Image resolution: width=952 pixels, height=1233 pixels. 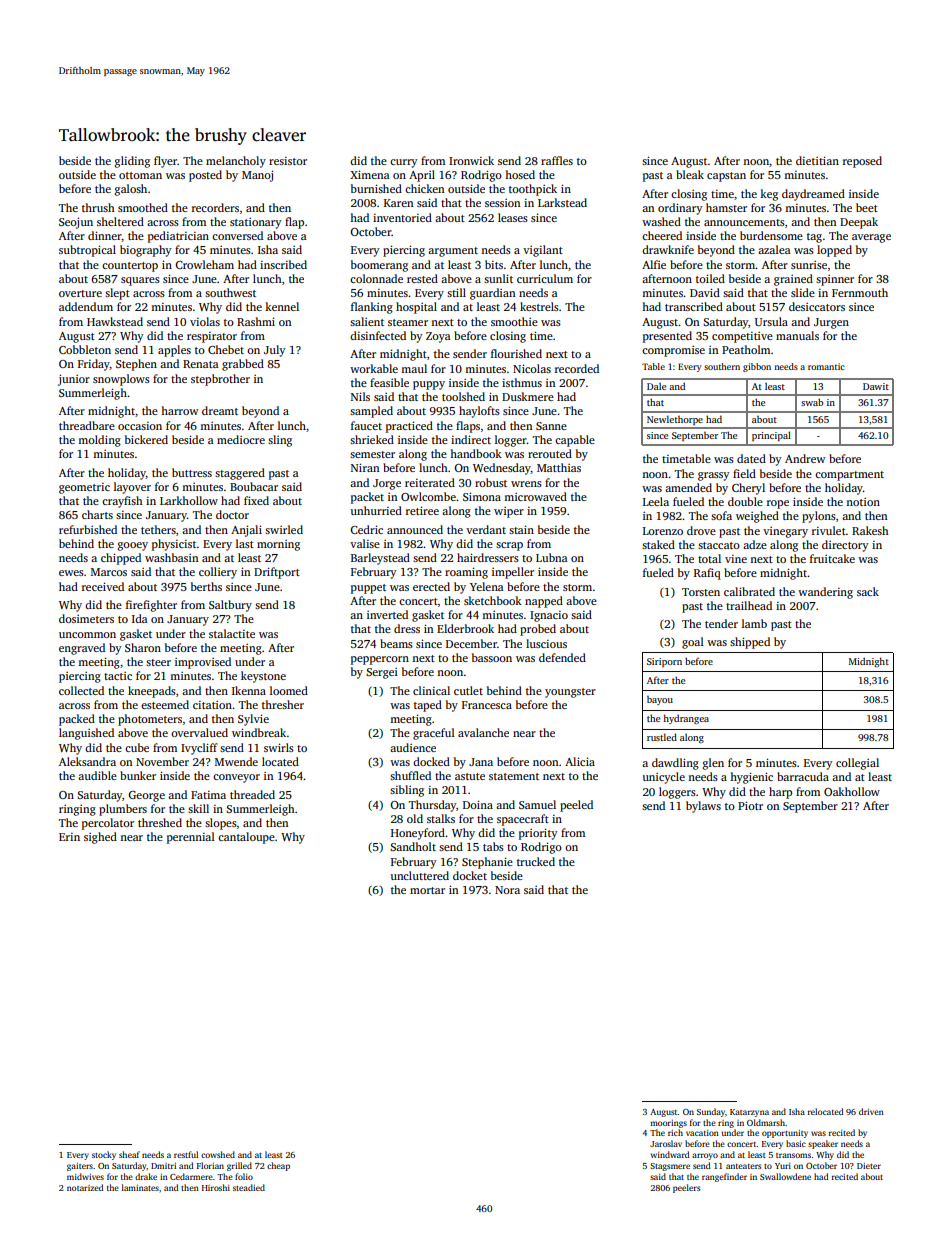 What do you see at coordinates (253, 720) in the image?
I see `Sylvie` at bounding box center [253, 720].
